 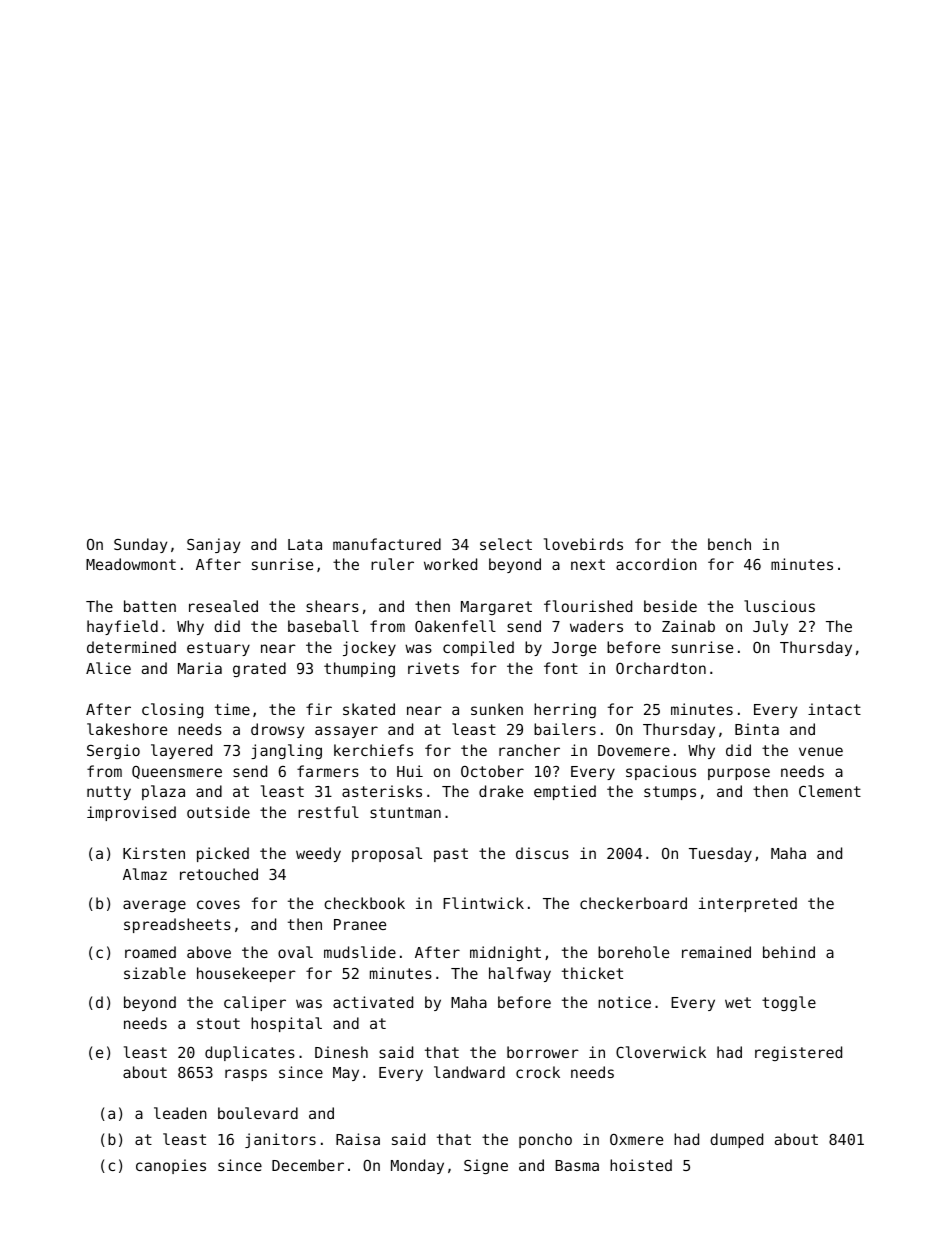 What do you see at coordinates (506, 544) in the page?
I see `select` at bounding box center [506, 544].
